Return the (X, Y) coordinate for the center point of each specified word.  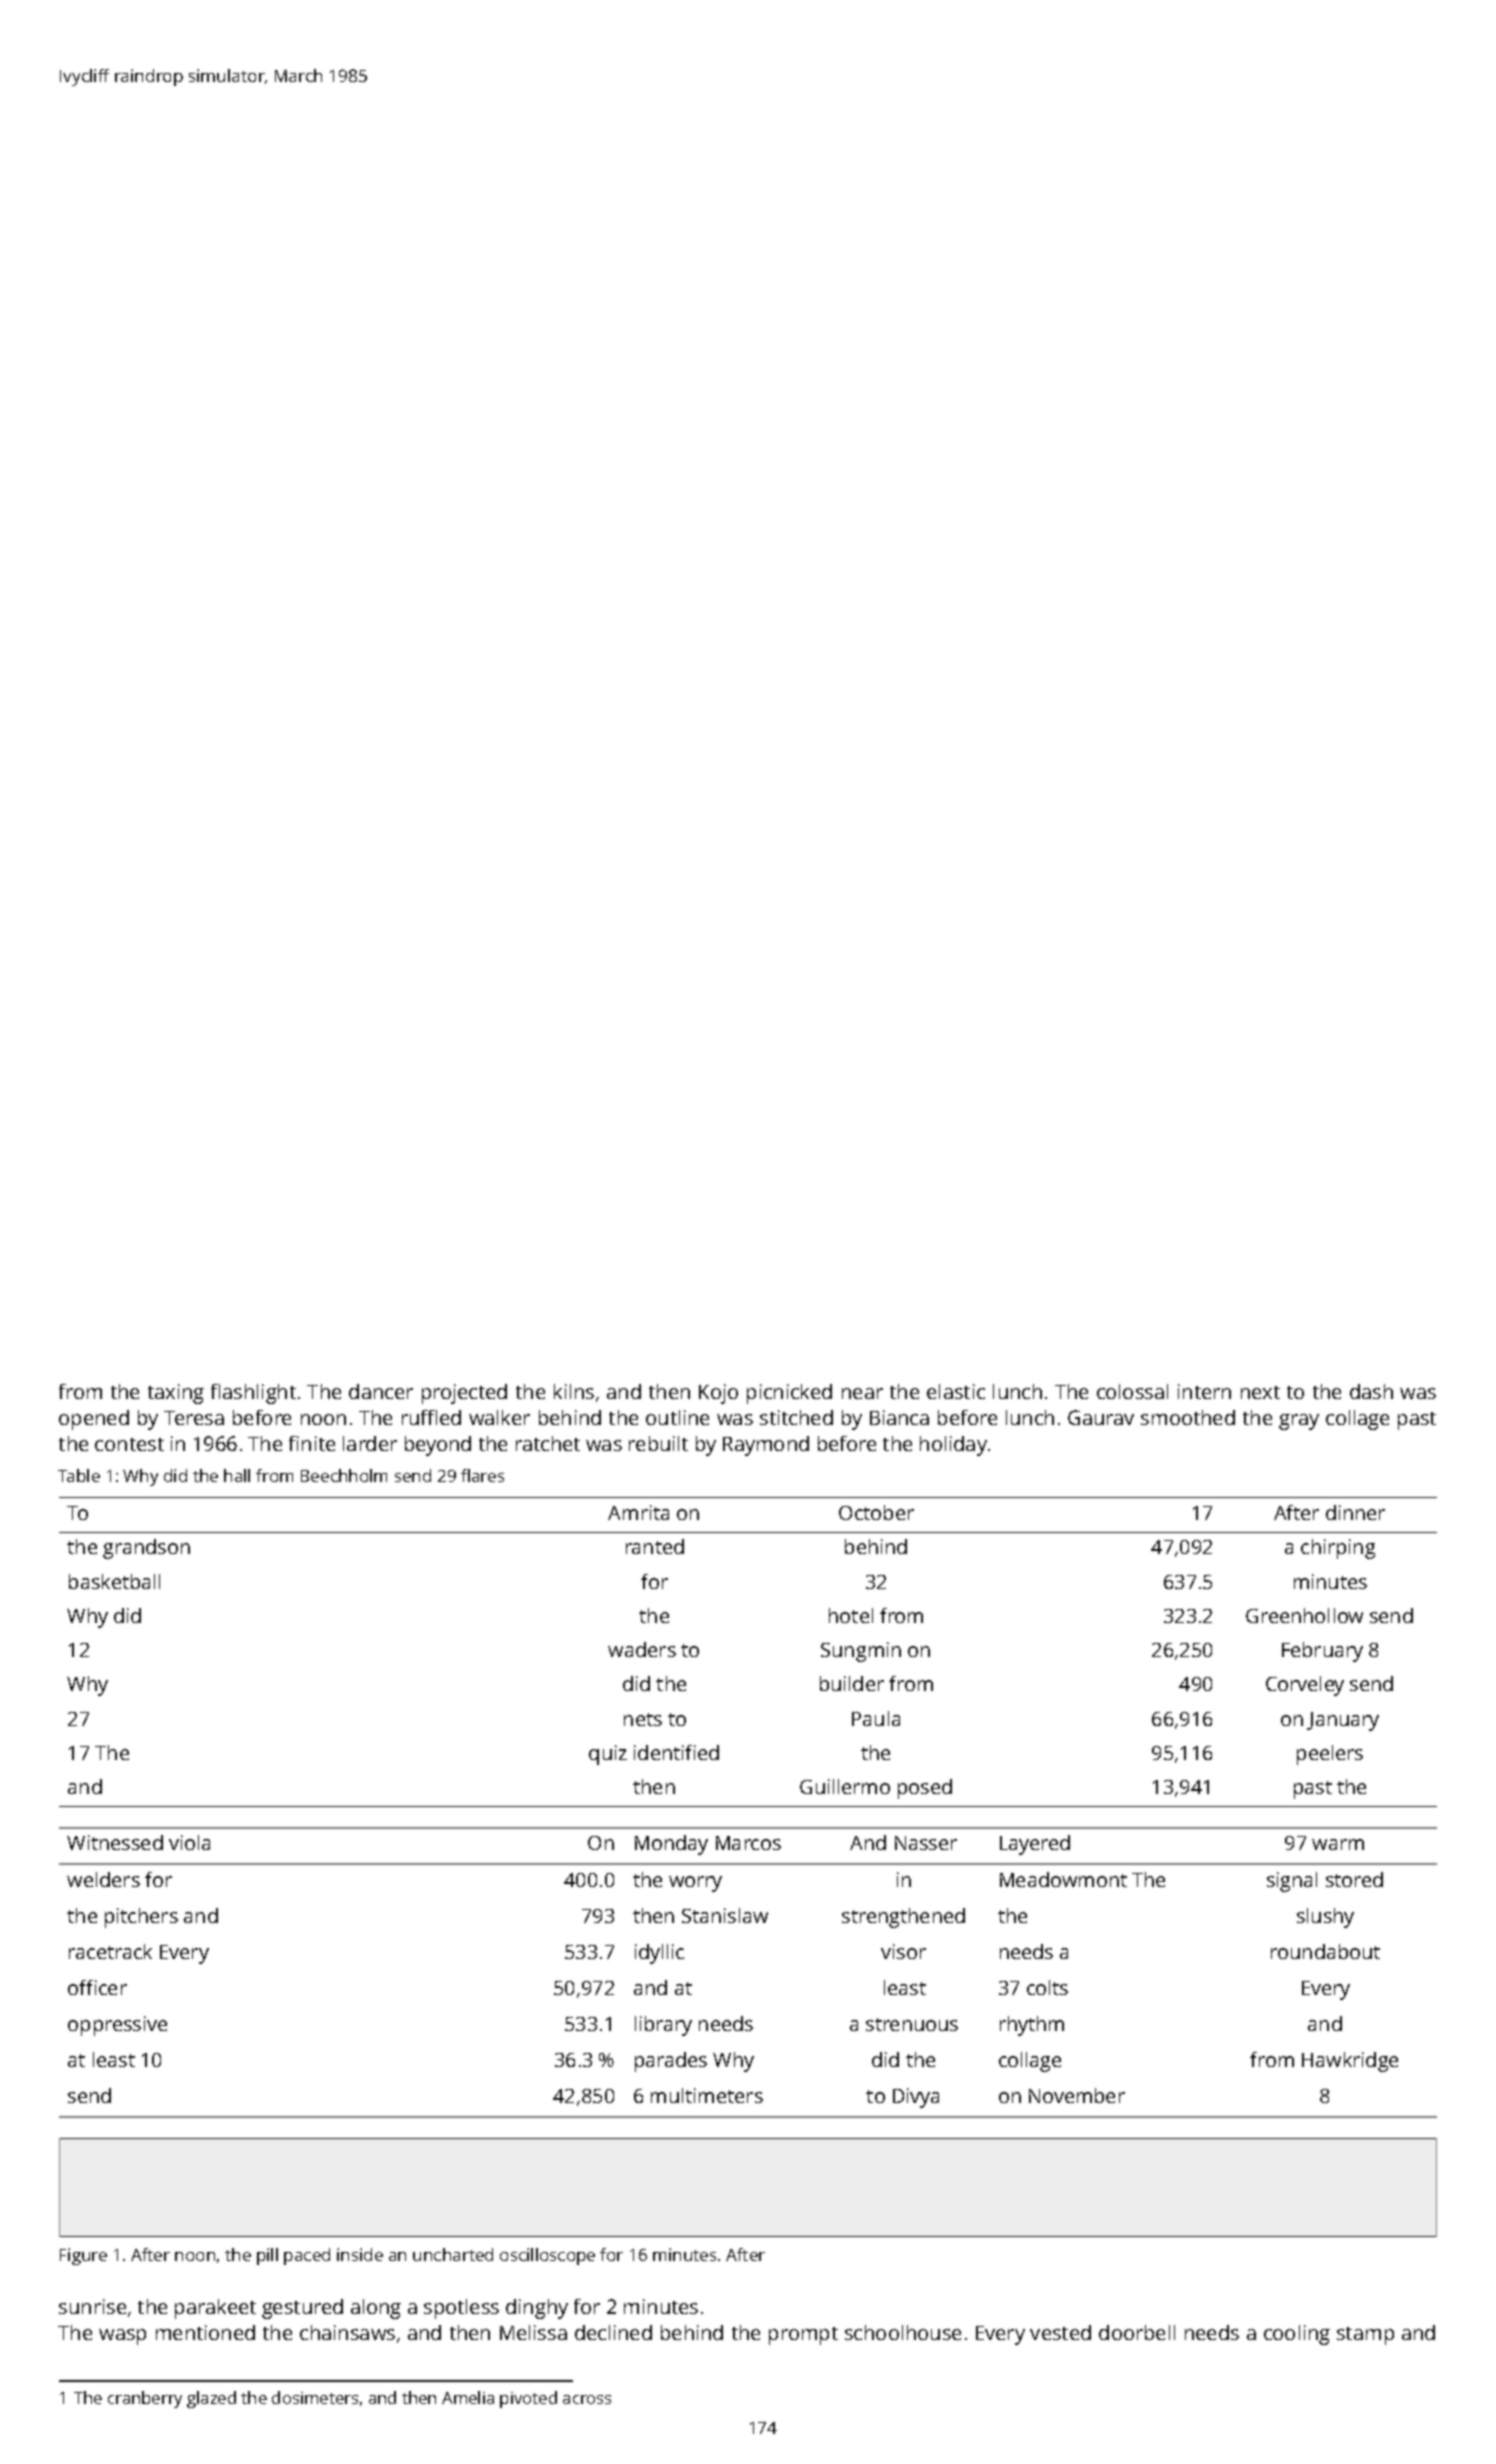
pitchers (141, 1918)
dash (1371, 1391)
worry (695, 1884)
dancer (381, 1391)
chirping (1338, 1549)
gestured (302, 2309)
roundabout (1325, 1951)
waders (642, 1649)
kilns (574, 1391)
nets (643, 1719)
